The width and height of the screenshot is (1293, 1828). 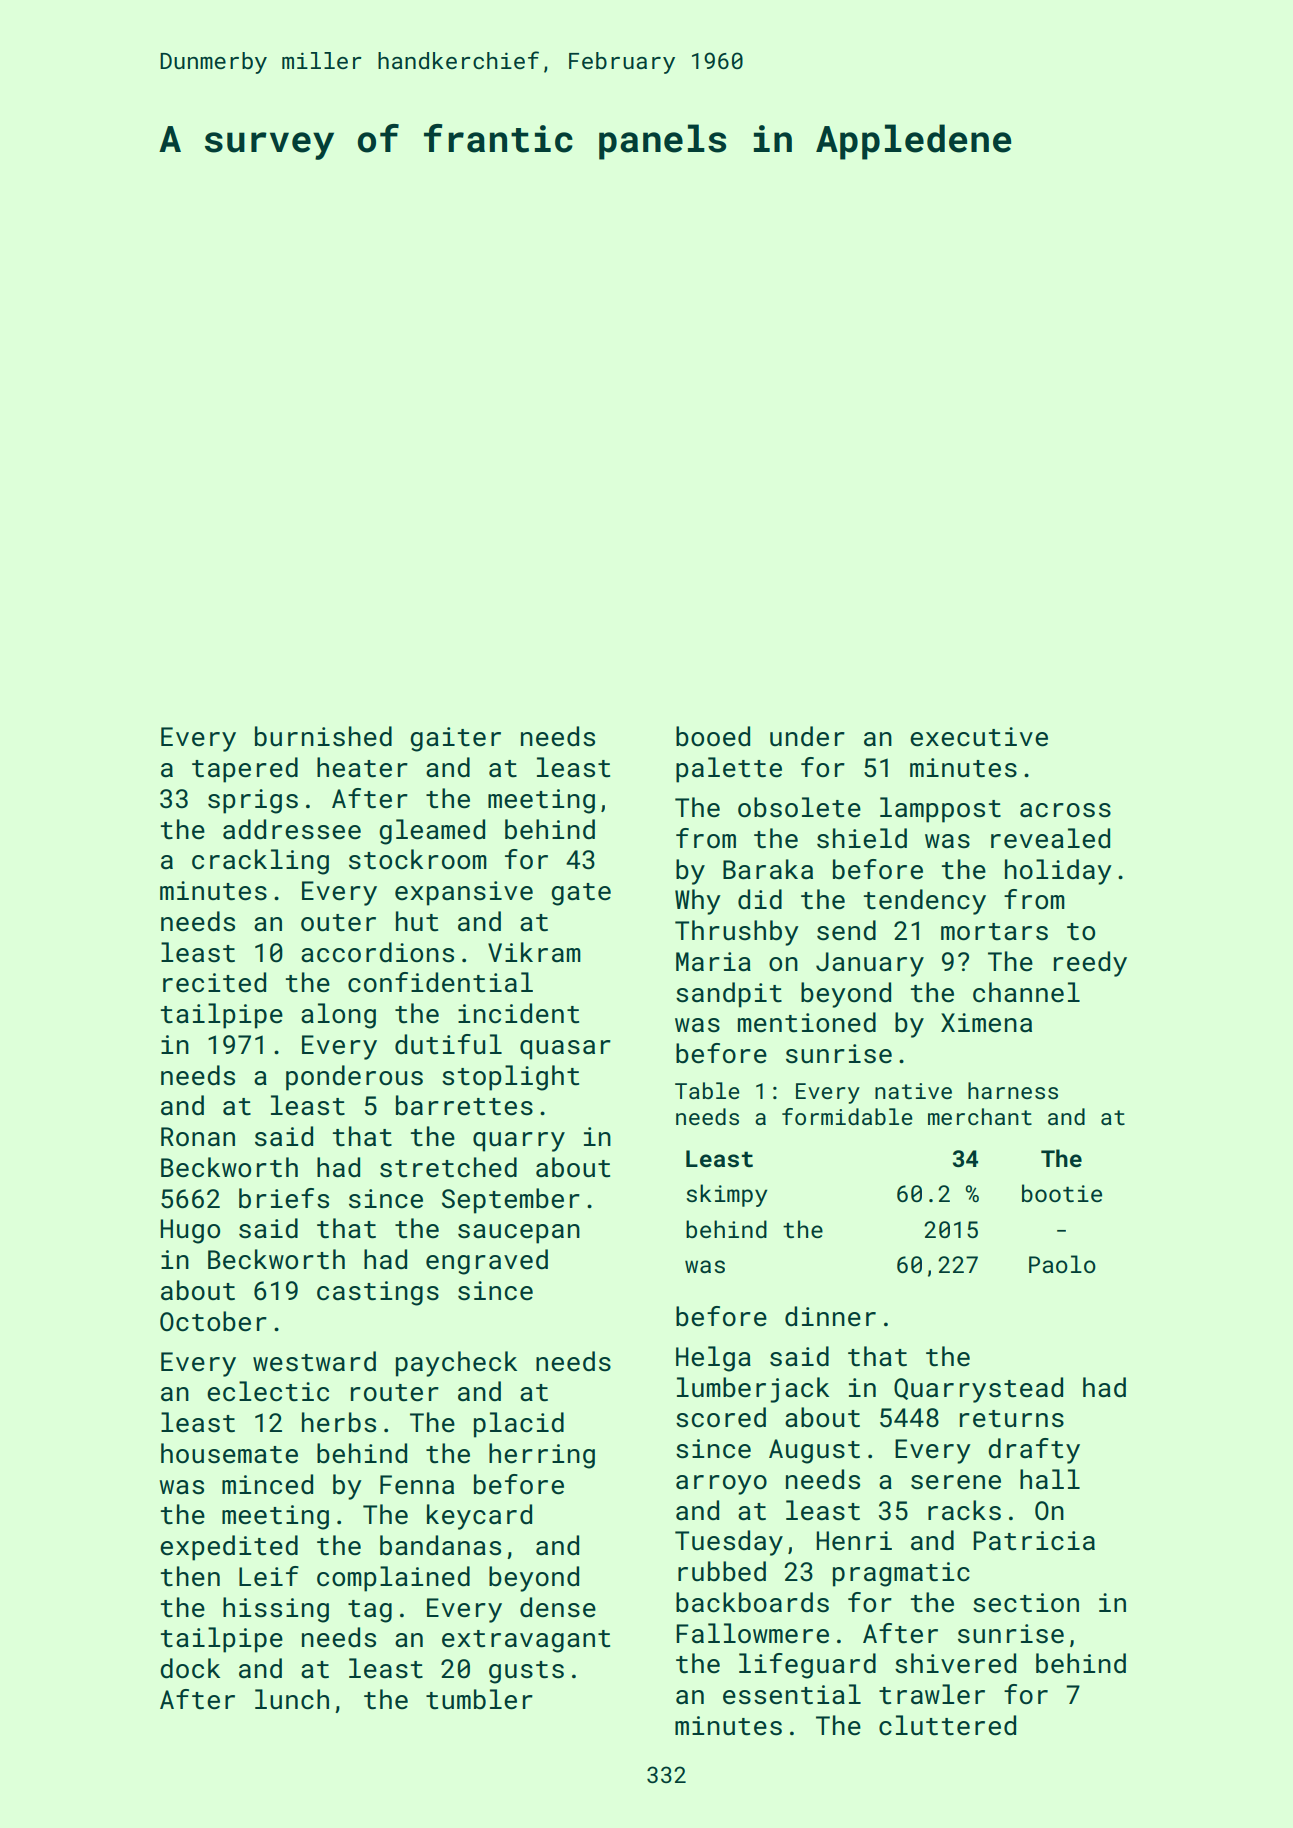 What do you see at coordinates (190, 1668) in the screenshot?
I see `dock` at bounding box center [190, 1668].
